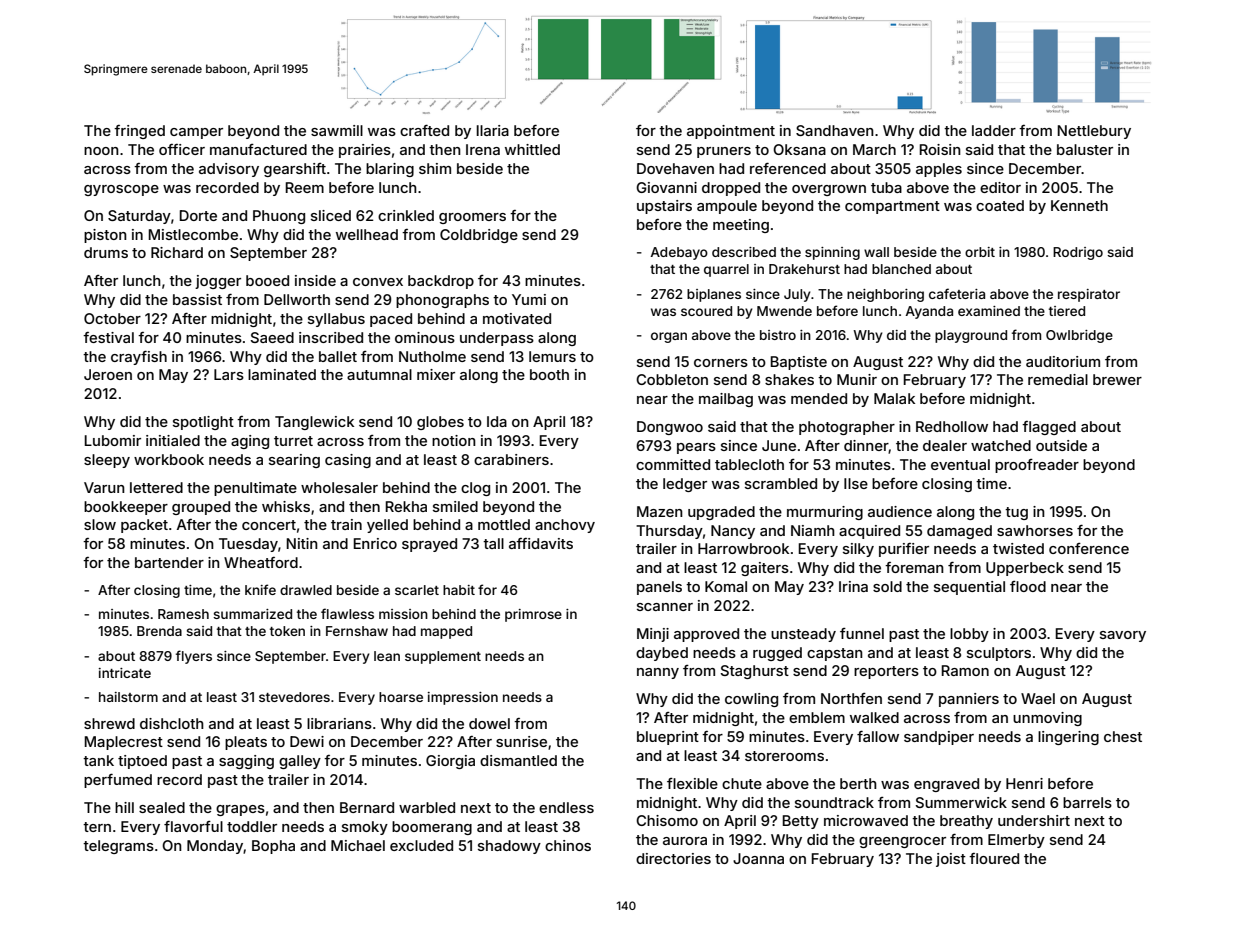 The width and height of the screenshot is (1233, 952). What do you see at coordinates (866, 447) in the screenshot?
I see `dinner` at bounding box center [866, 447].
